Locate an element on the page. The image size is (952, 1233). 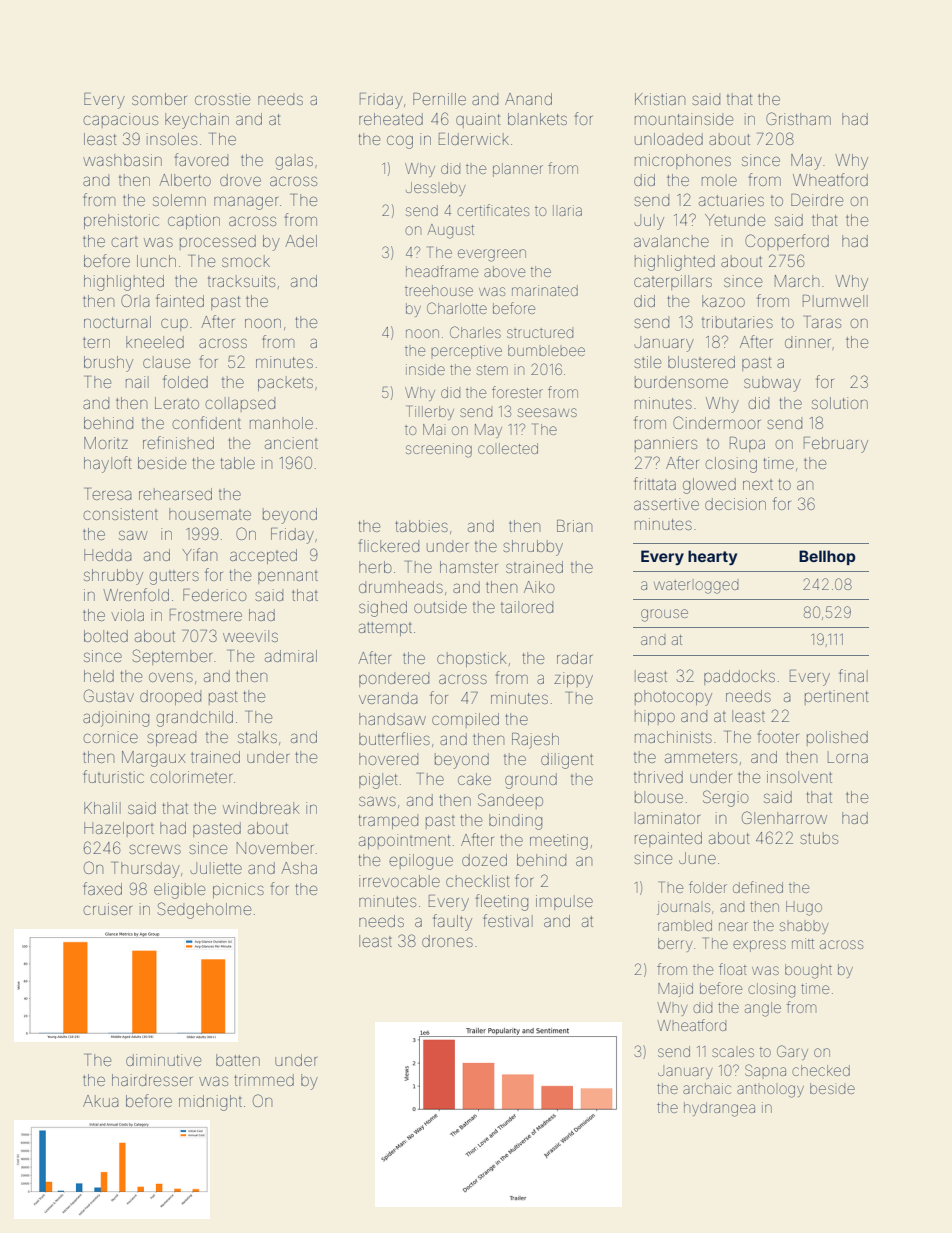
cornice is located at coordinates (111, 737).
